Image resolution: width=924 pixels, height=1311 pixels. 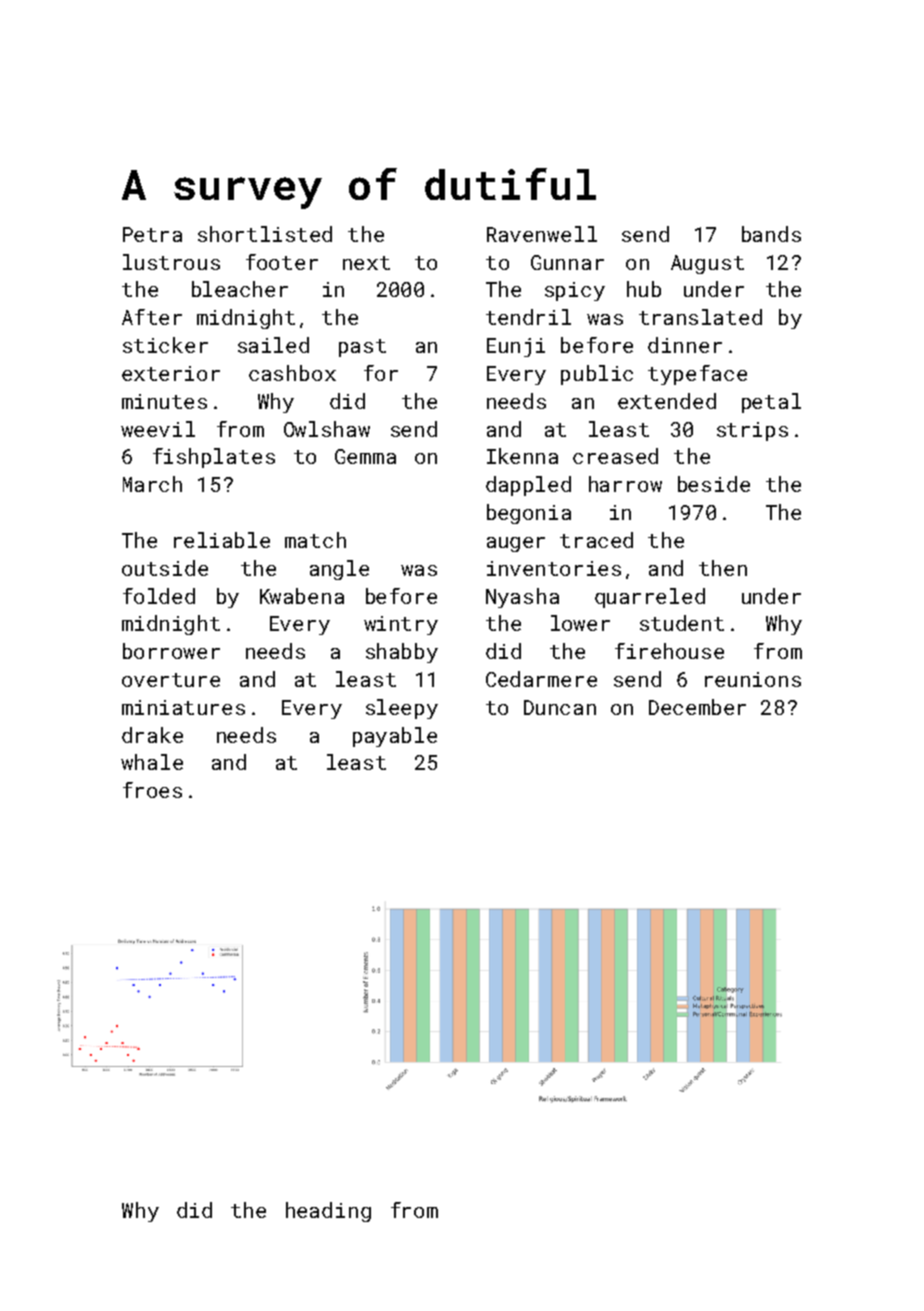 I want to click on Ravenwell, so click(x=542, y=234).
